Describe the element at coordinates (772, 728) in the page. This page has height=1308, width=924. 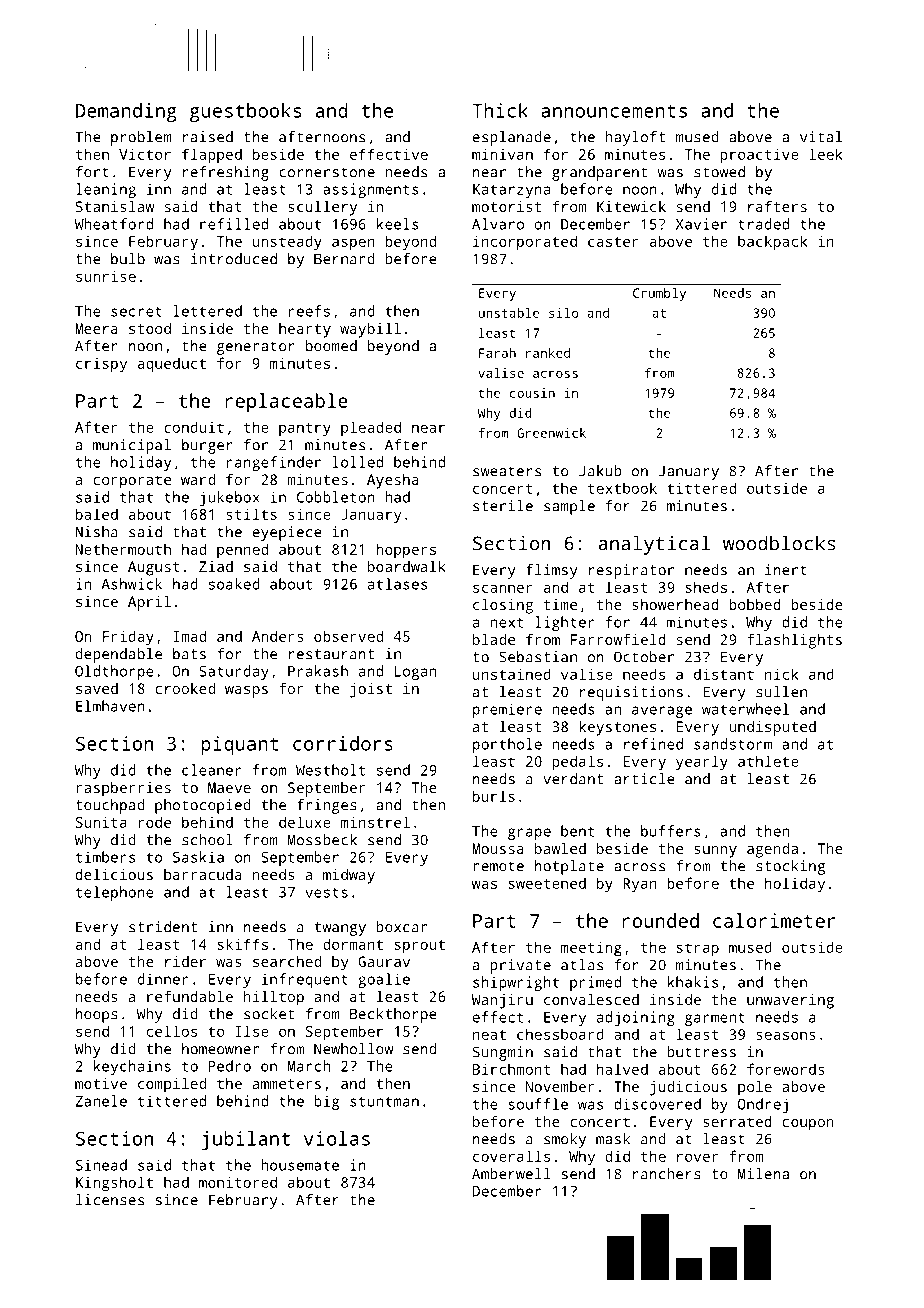
I see `undisputed` at that location.
